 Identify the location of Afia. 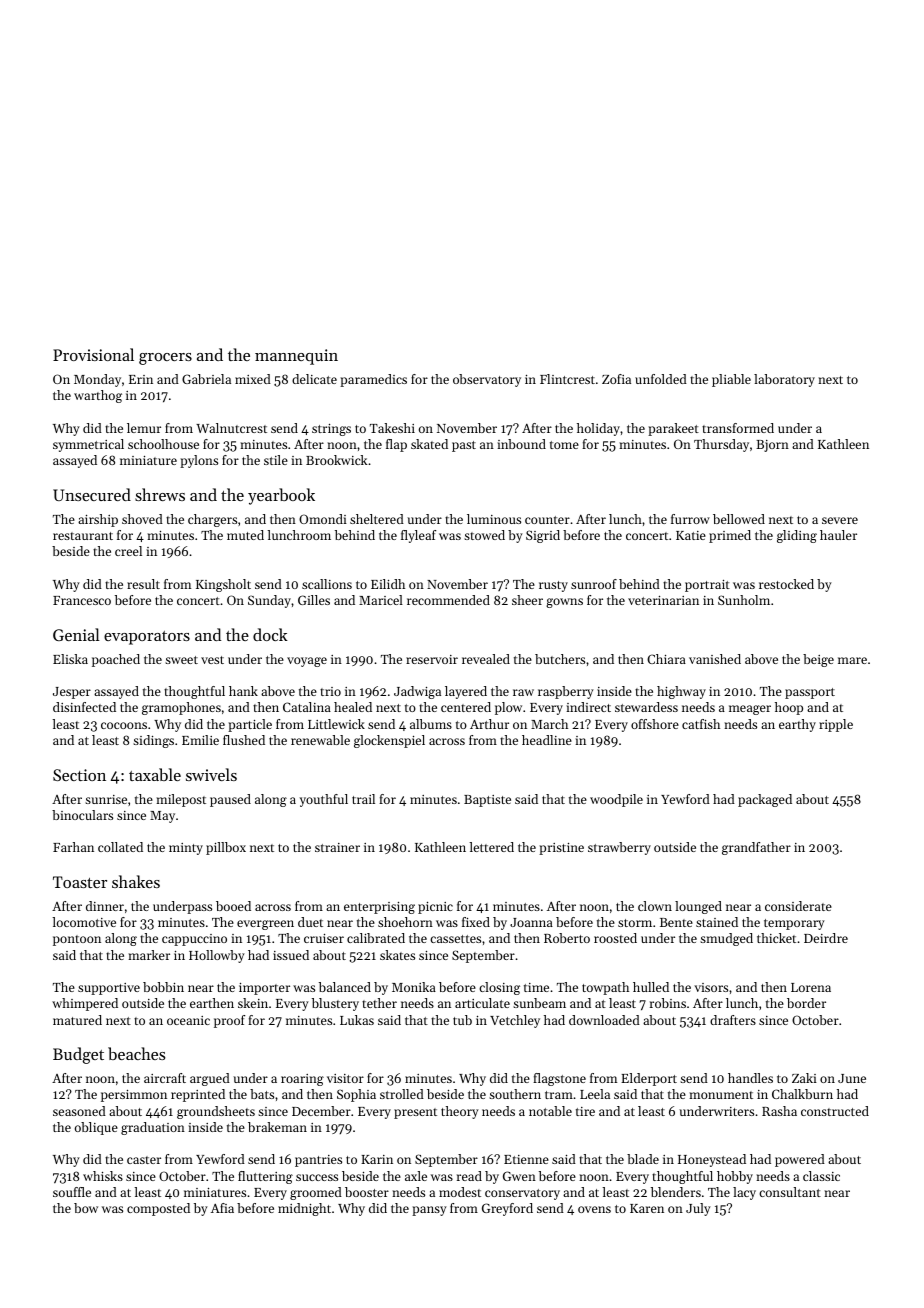
(222, 1208).
